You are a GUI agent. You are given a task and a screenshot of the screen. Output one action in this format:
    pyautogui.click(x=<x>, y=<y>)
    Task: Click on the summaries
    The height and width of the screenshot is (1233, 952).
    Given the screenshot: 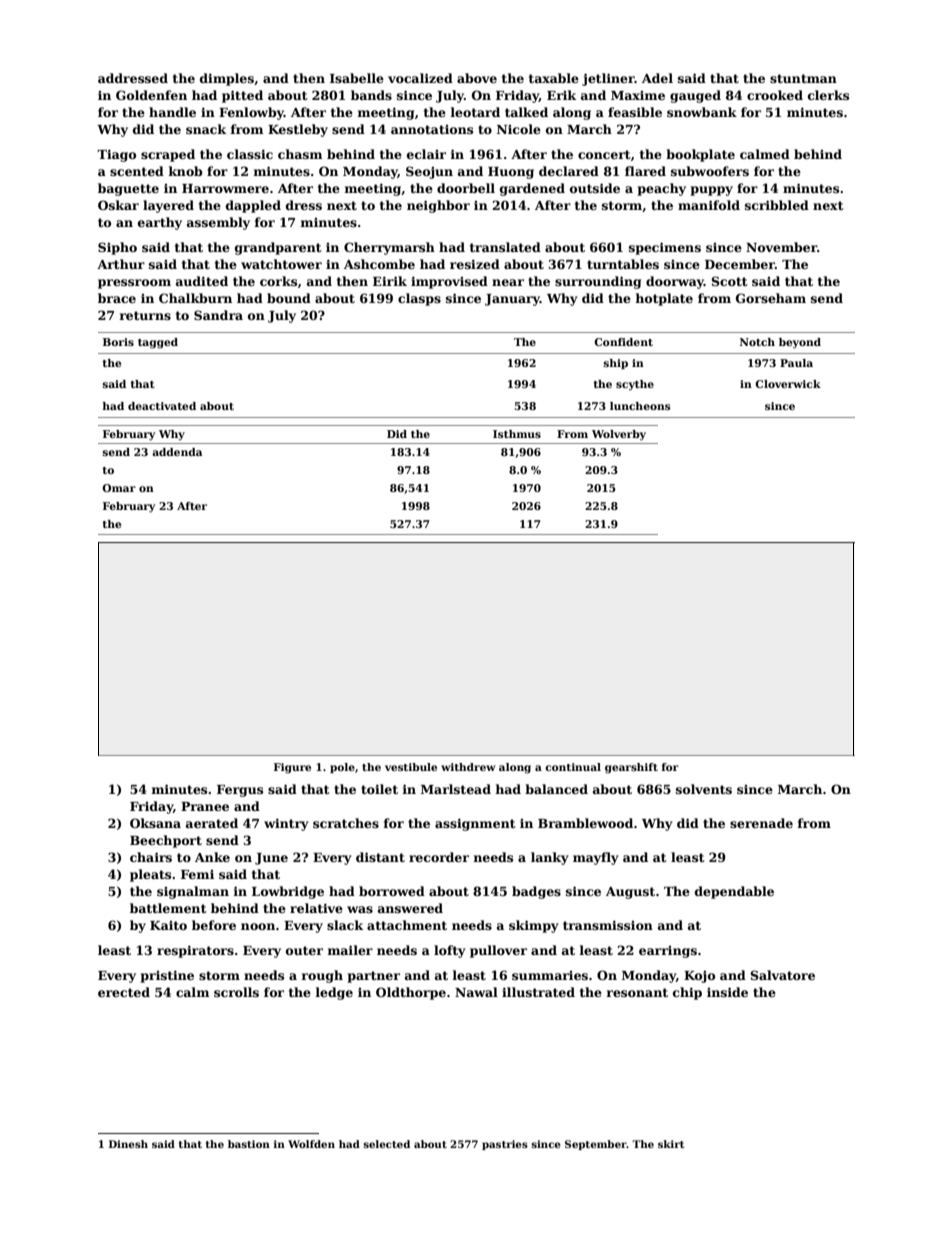 What is the action you would take?
    pyautogui.click(x=550, y=975)
